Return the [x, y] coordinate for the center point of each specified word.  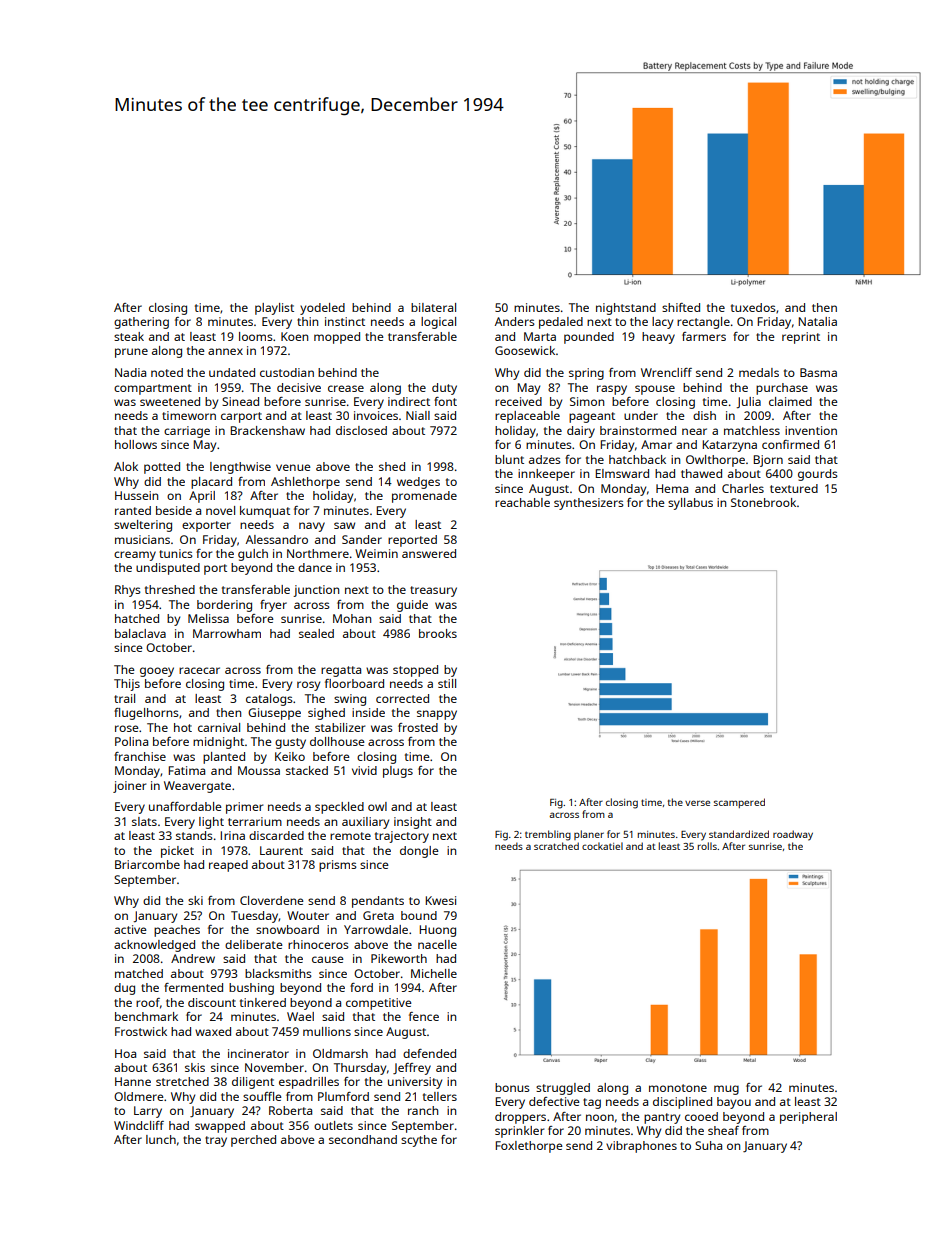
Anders [515, 321]
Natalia [817, 321]
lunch [161, 1139]
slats [144, 821]
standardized [739, 834]
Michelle [434, 973]
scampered [739, 803]
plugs [398, 772]
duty [444, 389]
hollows [136, 444]
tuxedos [753, 307]
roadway [793, 835]
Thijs [127, 685]
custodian [287, 372]
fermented [193, 987]
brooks [438, 633]
